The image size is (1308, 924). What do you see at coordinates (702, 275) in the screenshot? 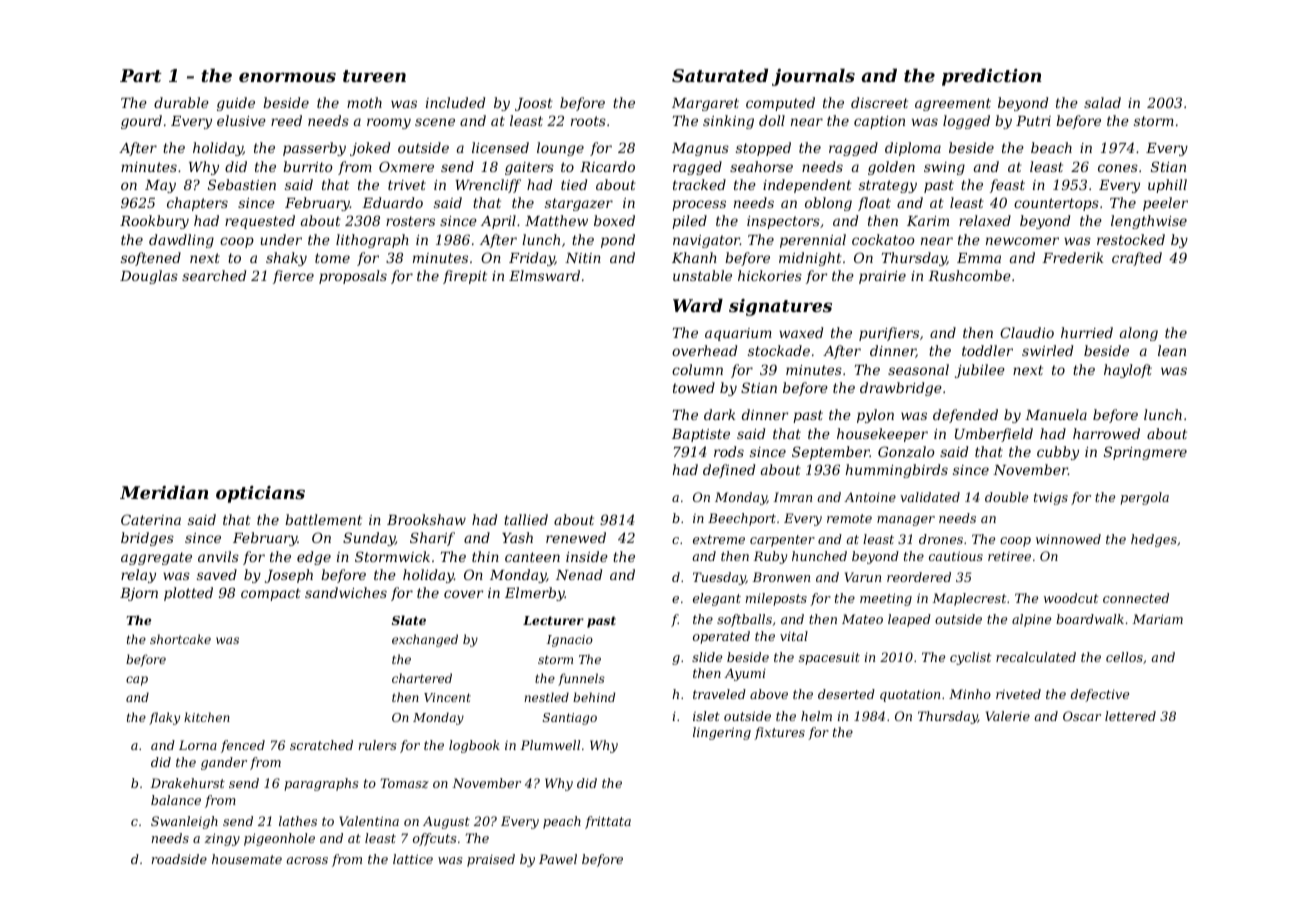
I see `unstable` at bounding box center [702, 275].
